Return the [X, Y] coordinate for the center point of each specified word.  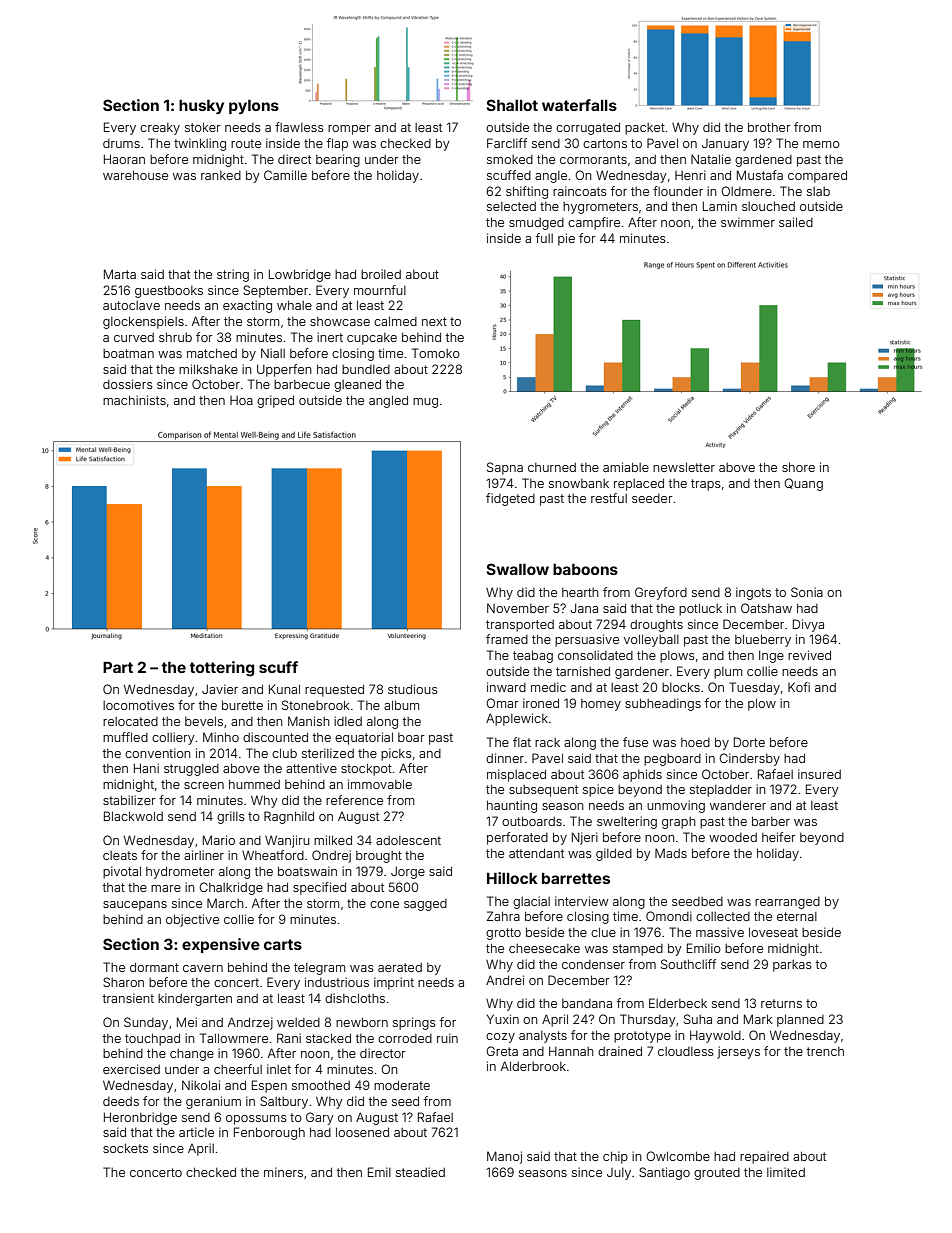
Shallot [512, 105]
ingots [753, 593]
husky [201, 107]
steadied [420, 1172]
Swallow [517, 569]
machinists [134, 400]
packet [645, 129]
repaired [764, 1157]
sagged [425, 905]
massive [720, 932]
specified [319, 888]
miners [283, 1172]
